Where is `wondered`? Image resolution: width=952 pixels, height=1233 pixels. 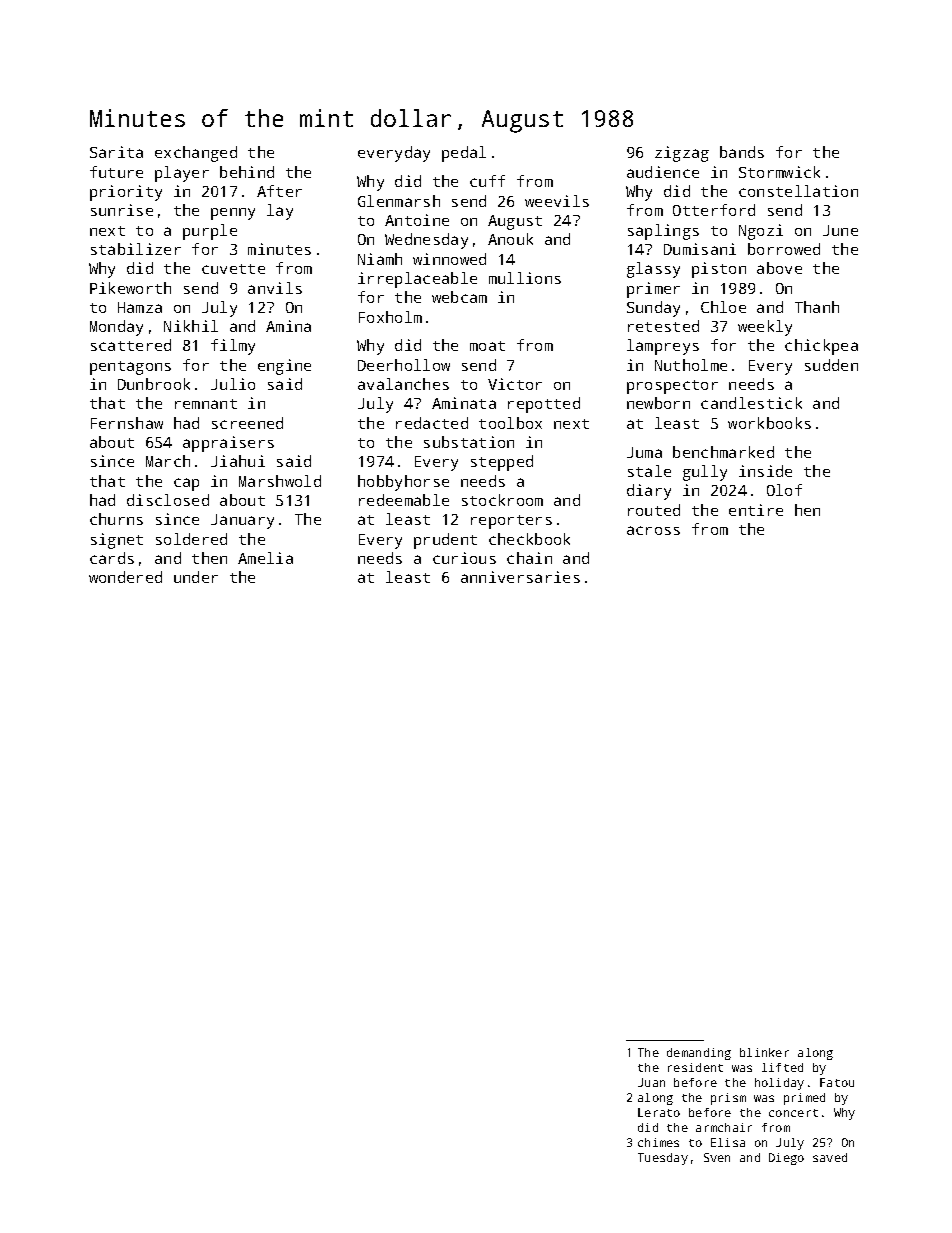 wondered is located at coordinates (125, 577).
